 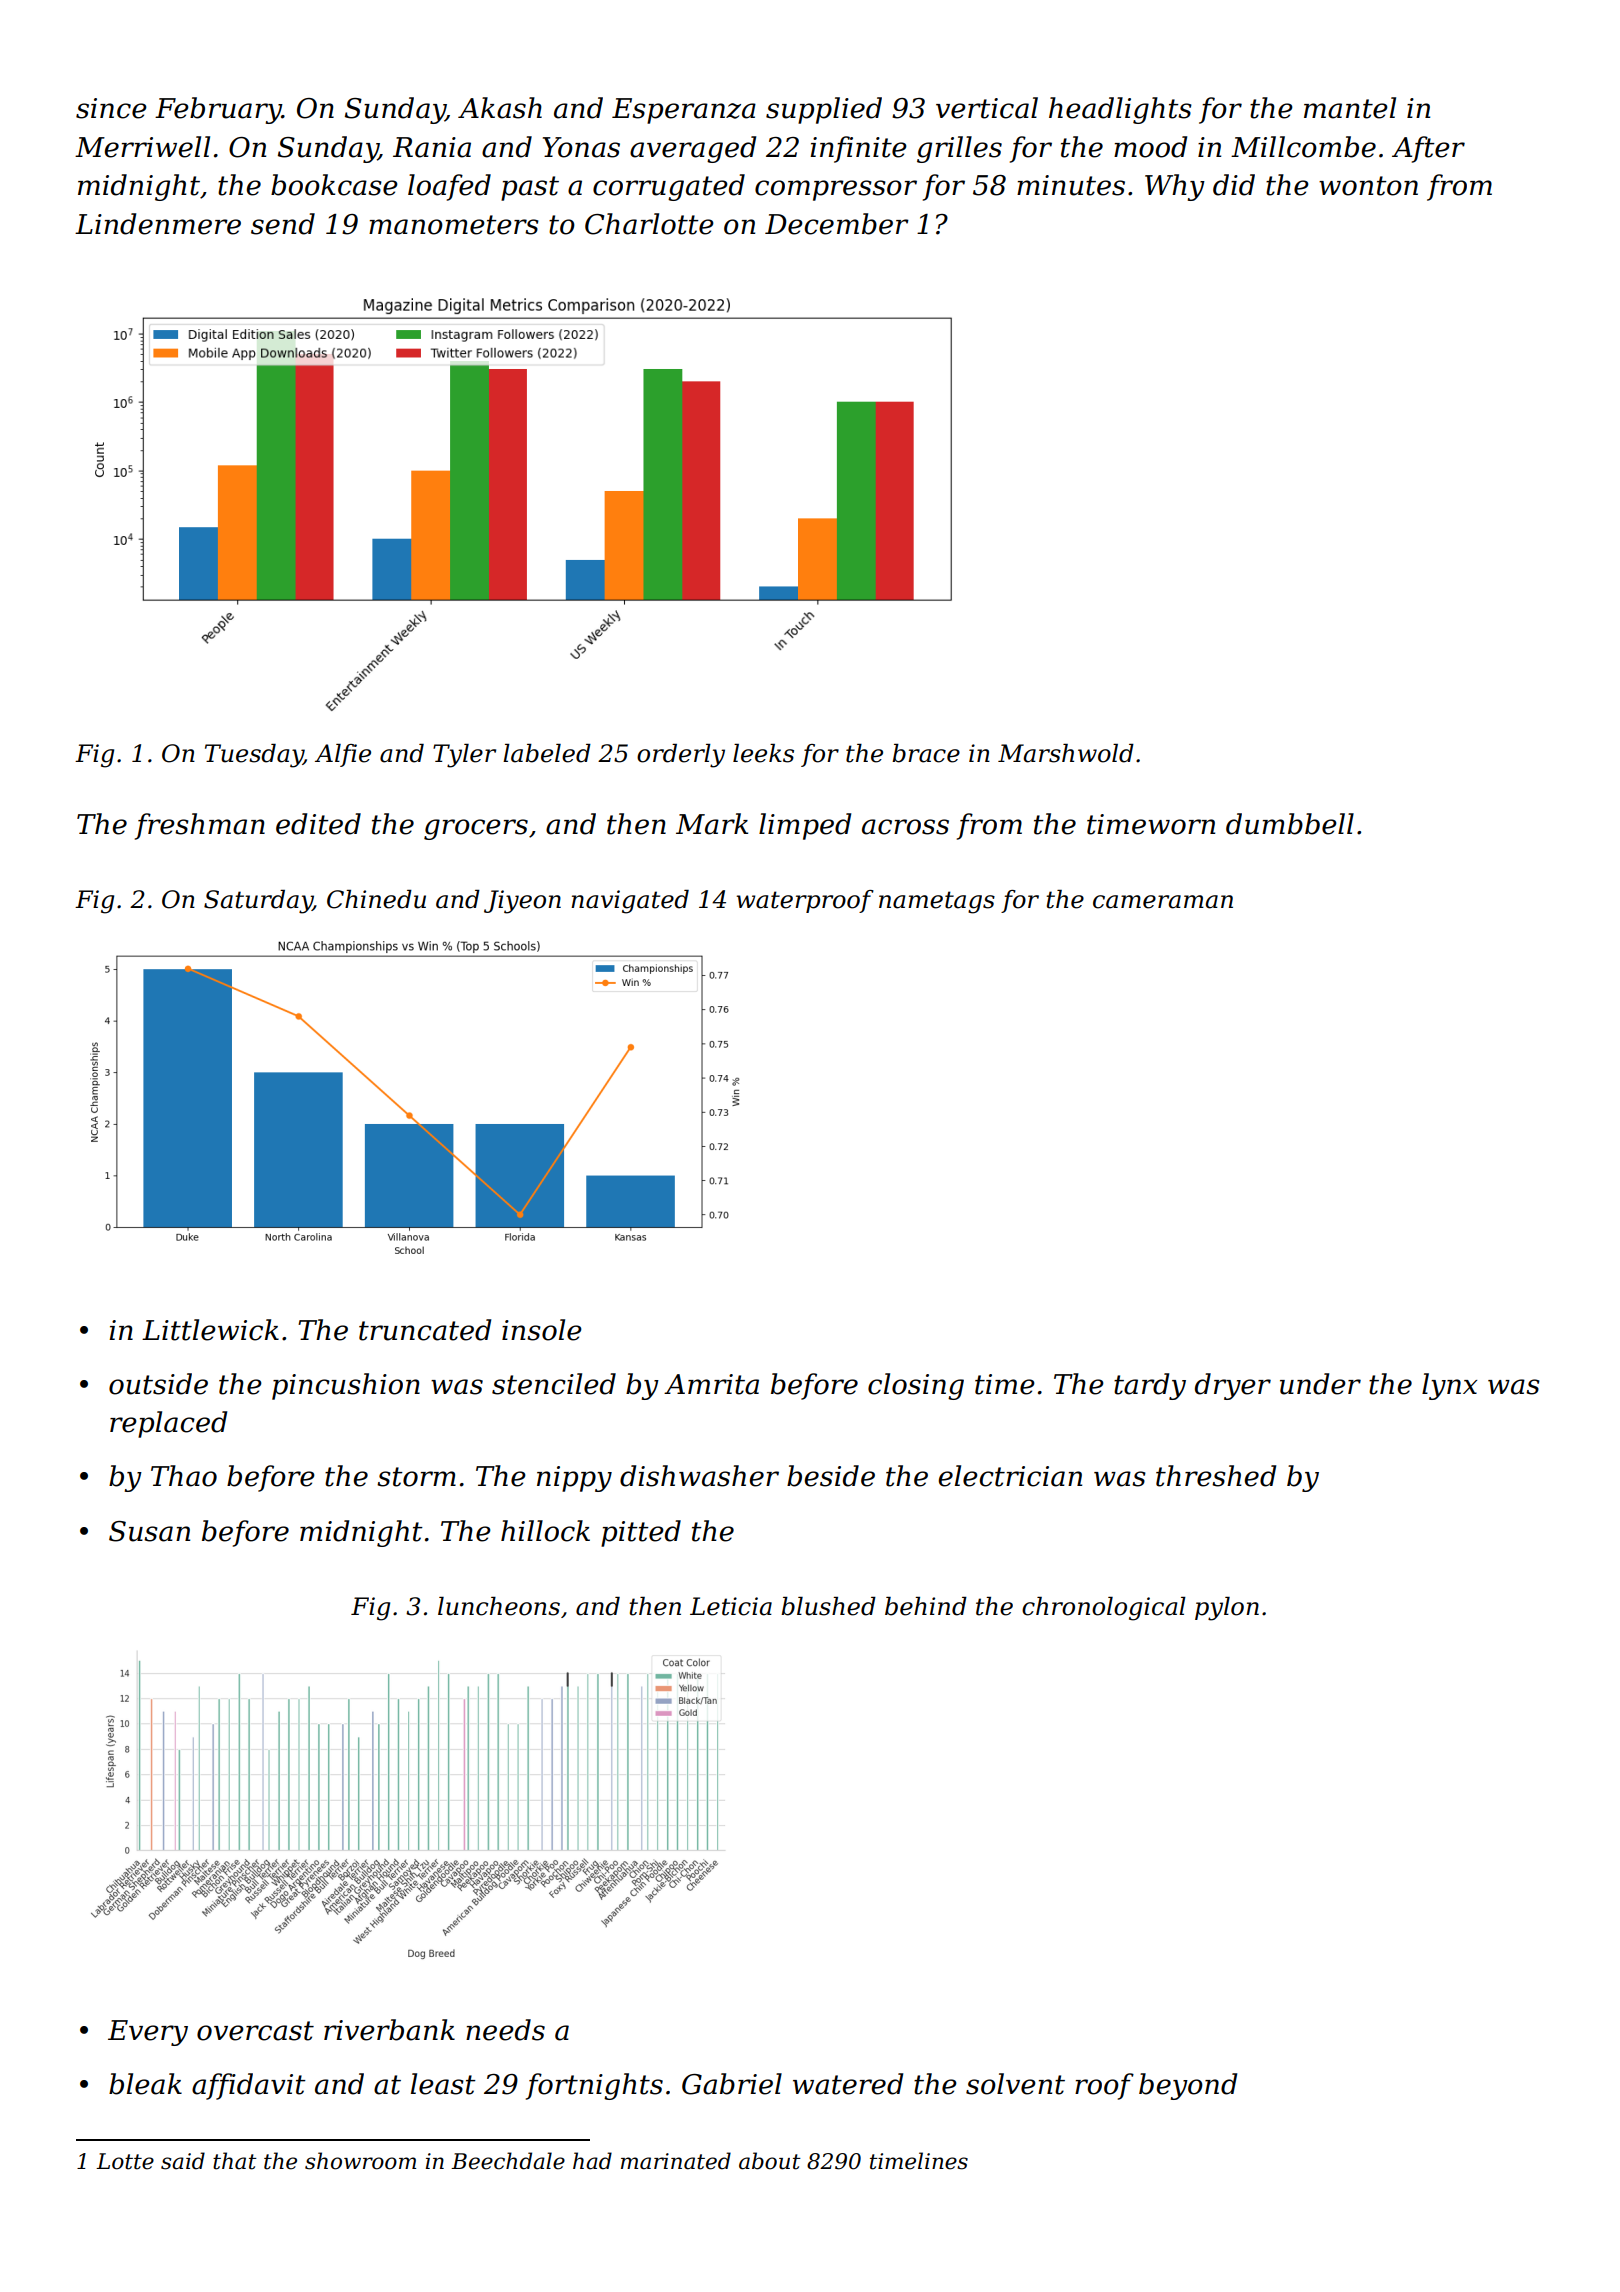 What do you see at coordinates (210, 1330) in the image?
I see `Littlewick` at bounding box center [210, 1330].
